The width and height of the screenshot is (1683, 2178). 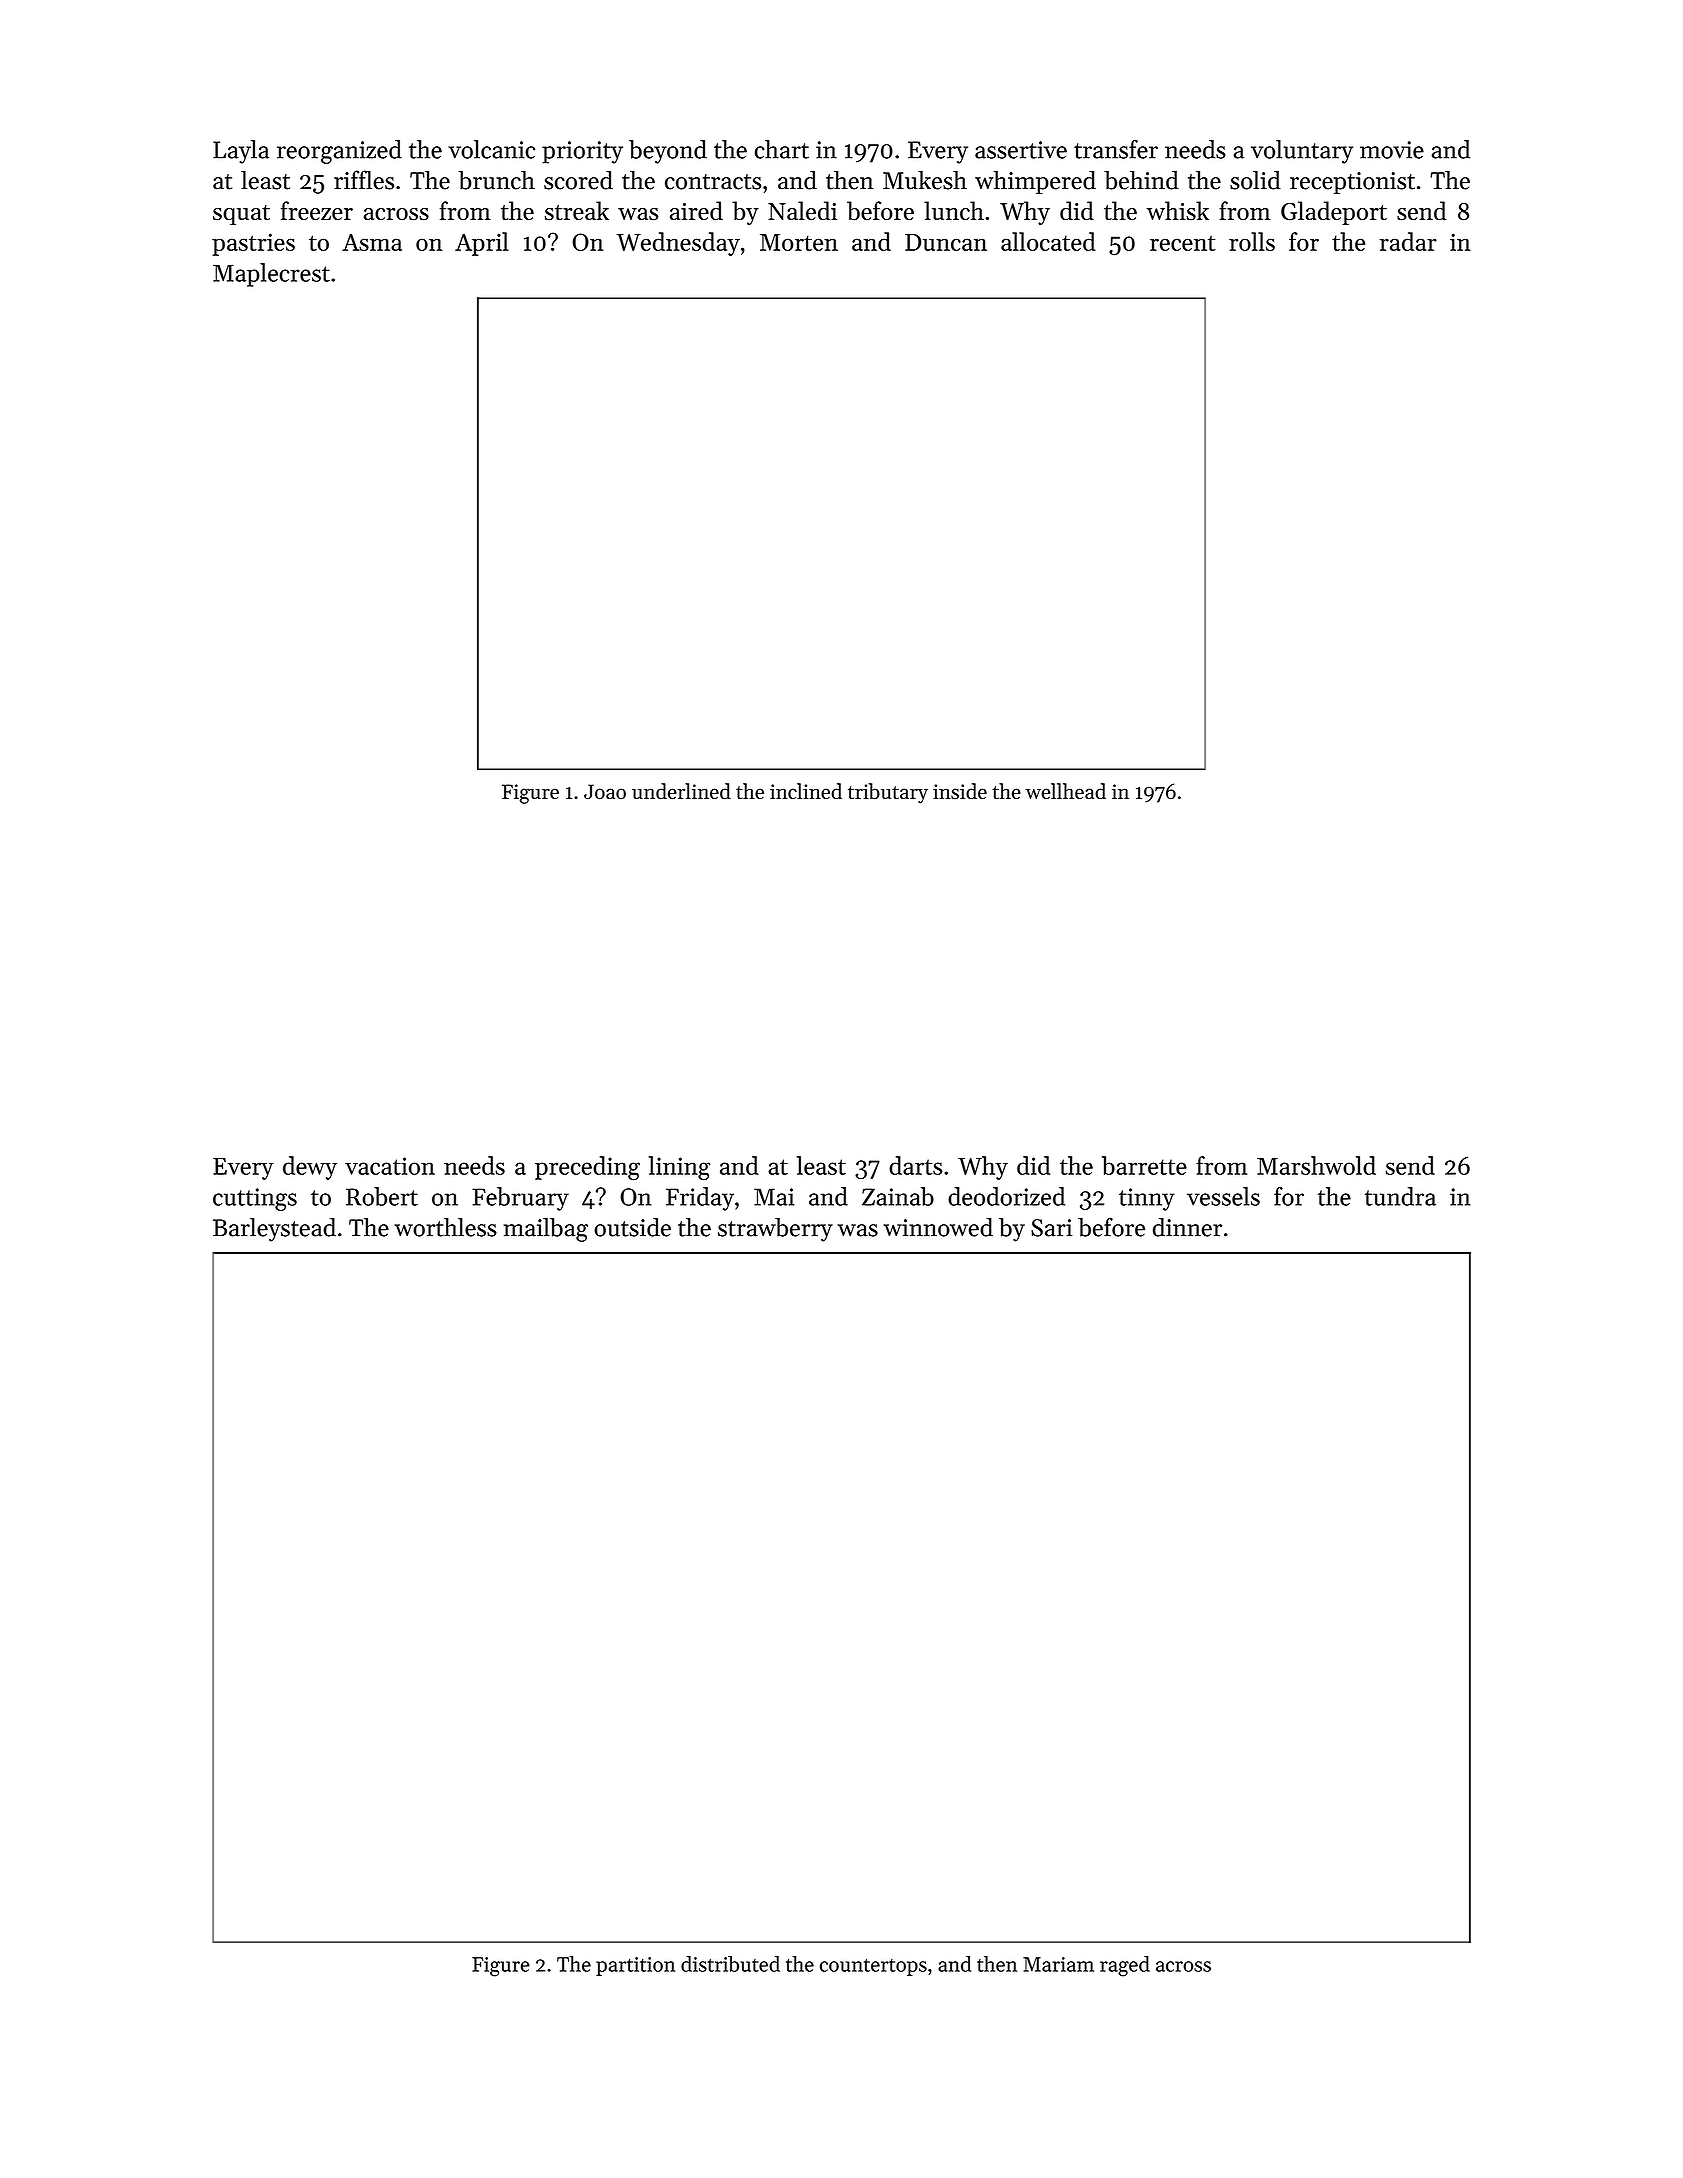 What do you see at coordinates (1187, 1227) in the screenshot?
I see `dinner` at bounding box center [1187, 1227].
